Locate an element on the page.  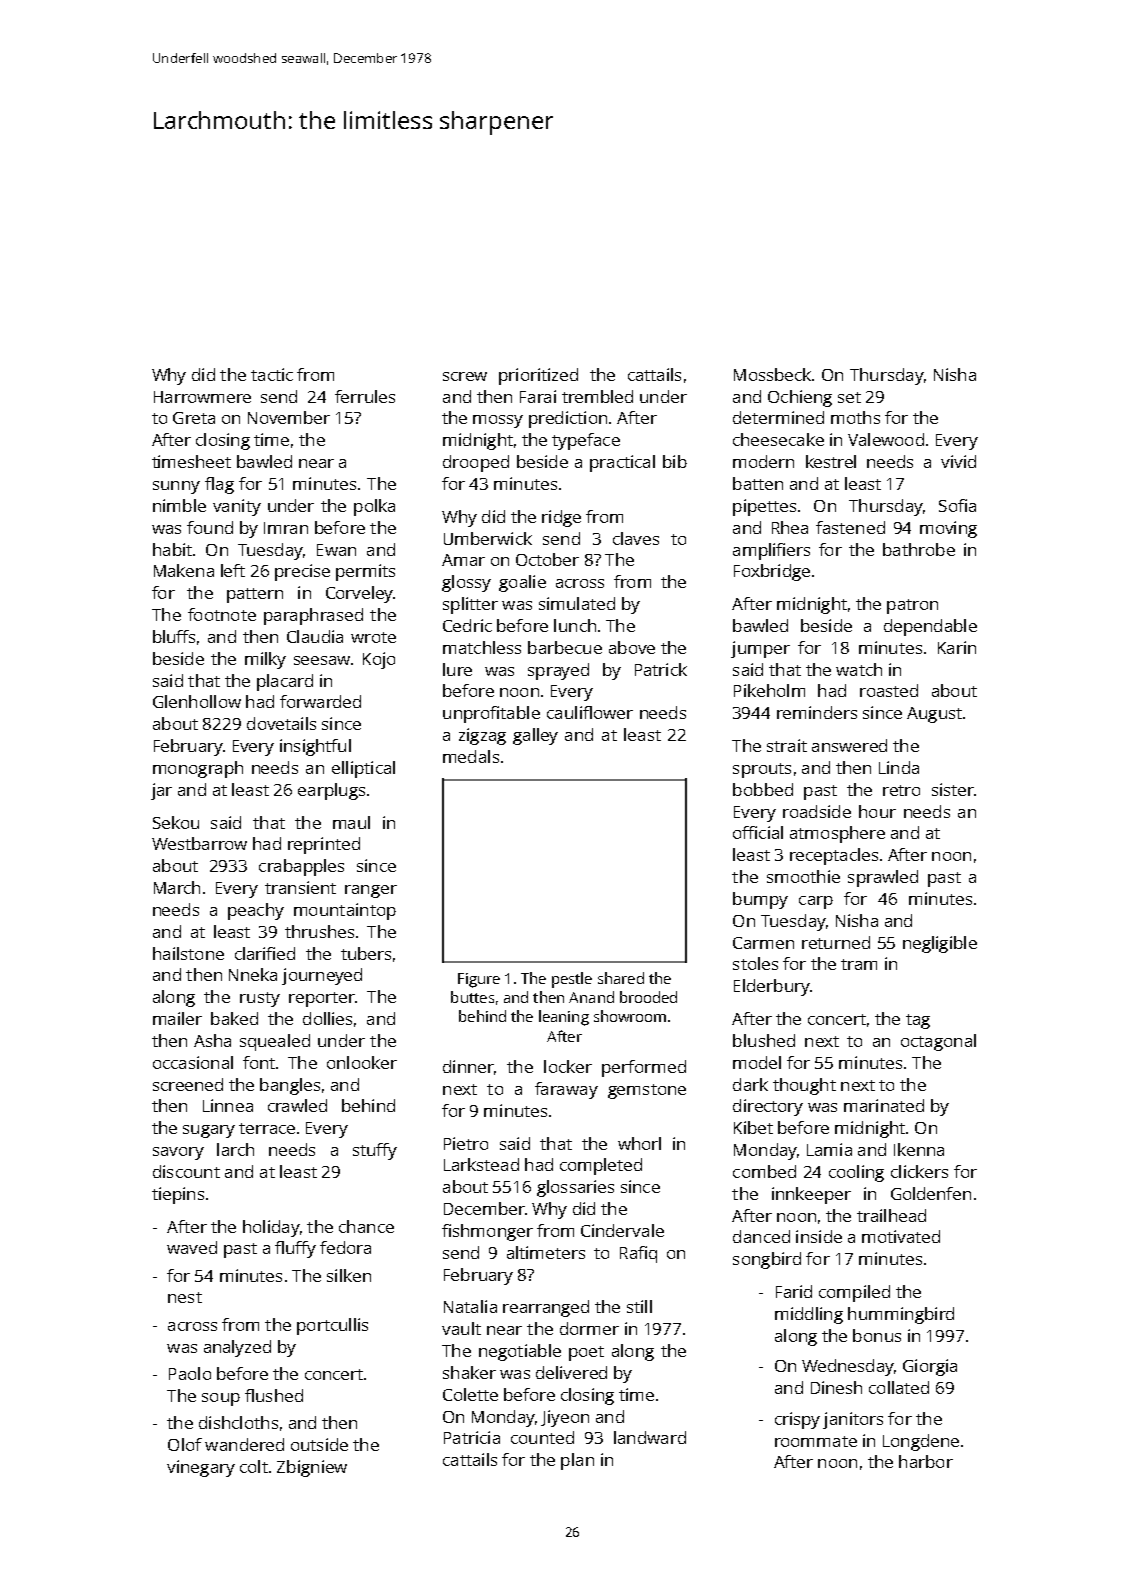
footnote is located at coordinates (222, 614).
